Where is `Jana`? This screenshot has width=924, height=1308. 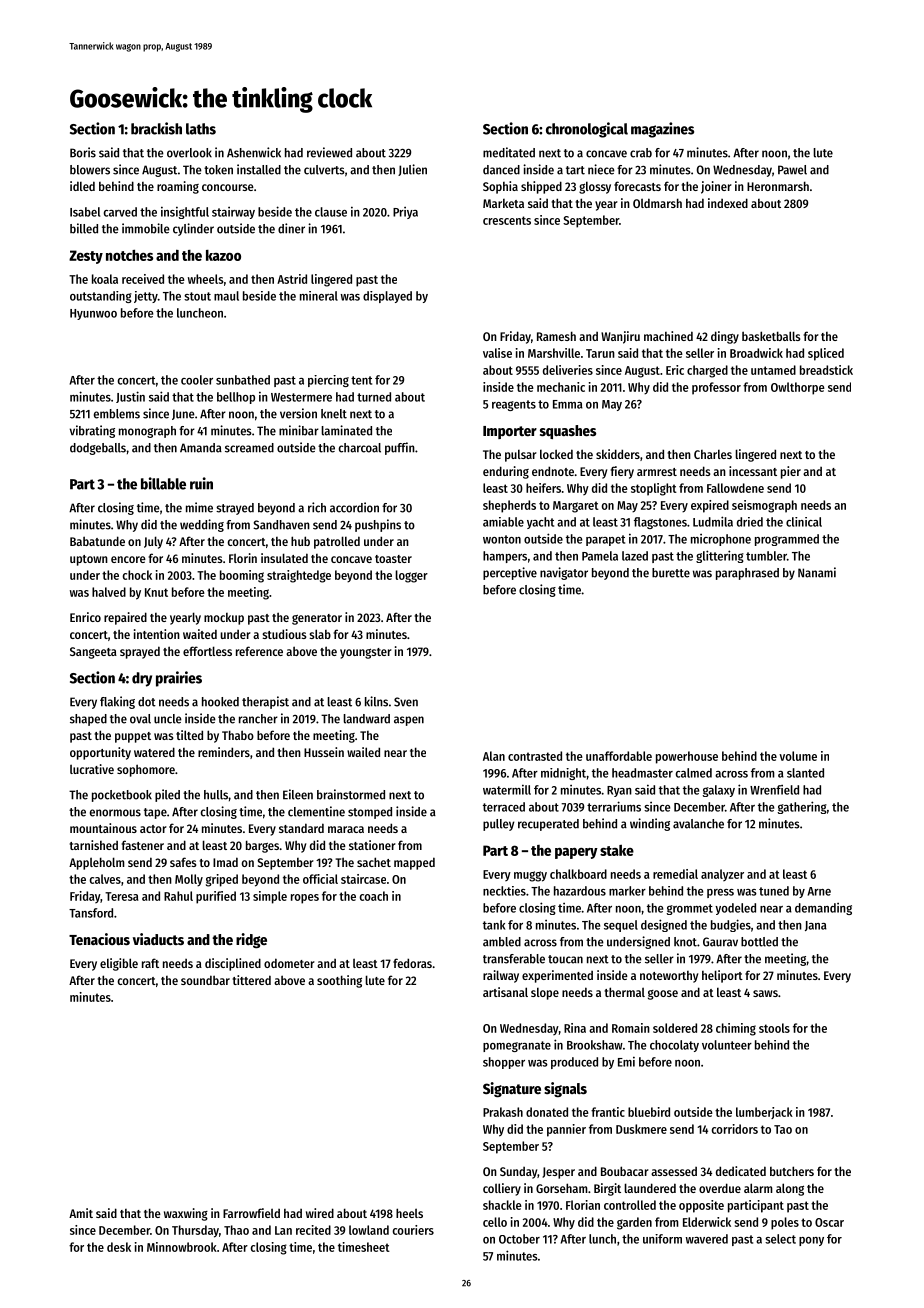 Jana is located at coordinates (816, 926).
